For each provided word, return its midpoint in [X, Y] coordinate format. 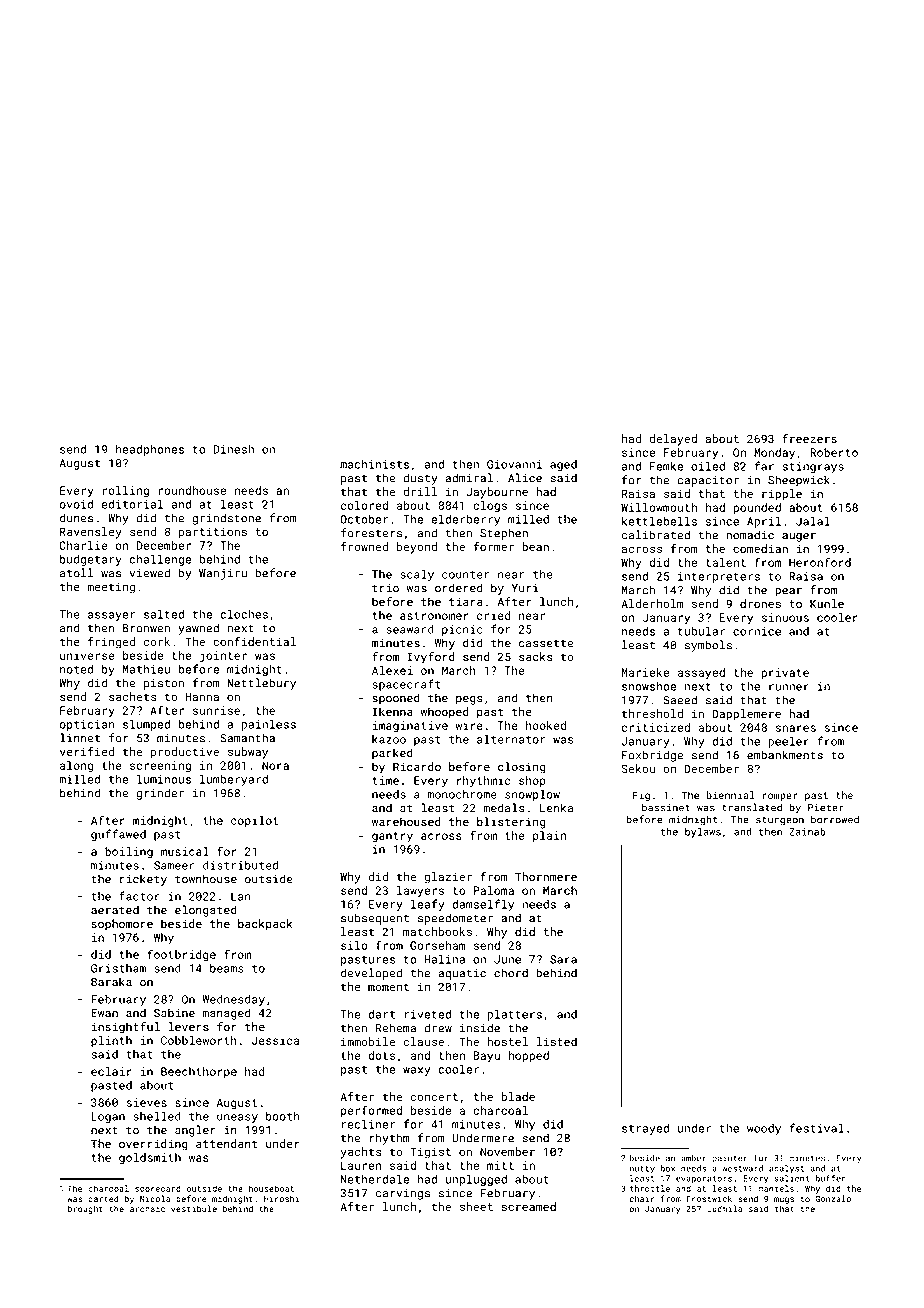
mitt [500, 1165]
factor [139, 896]
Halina [444, 959]
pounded [757, 508]
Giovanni [514, 464]
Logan [108, 1117]
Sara [563, 959]
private [785, 673]
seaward [410, 629]
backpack [265, 925]
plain [549, 836]
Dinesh [233, 449]
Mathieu [146, 669]
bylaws [703, 832]
